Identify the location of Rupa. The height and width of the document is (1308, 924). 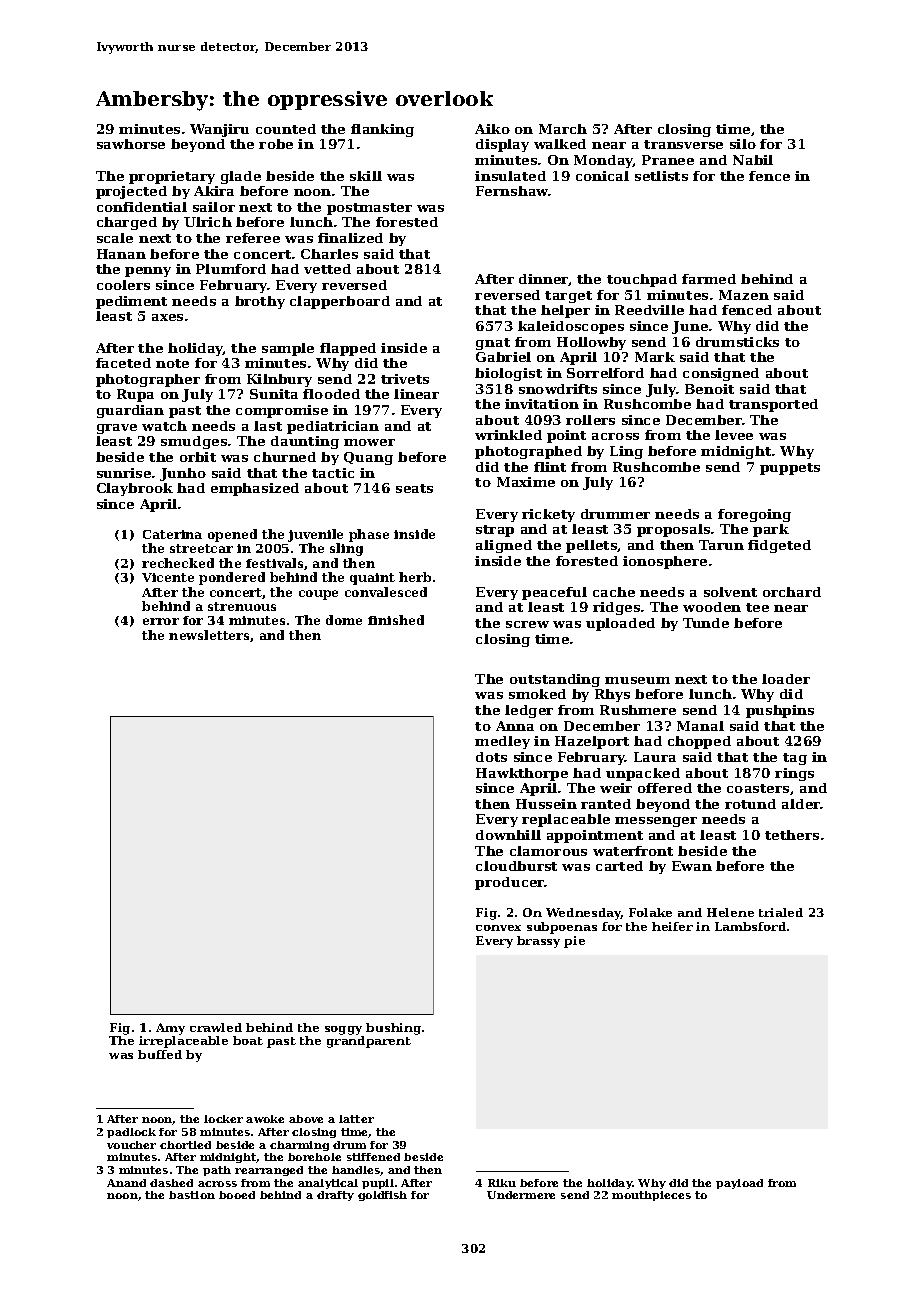
(135, 395).
